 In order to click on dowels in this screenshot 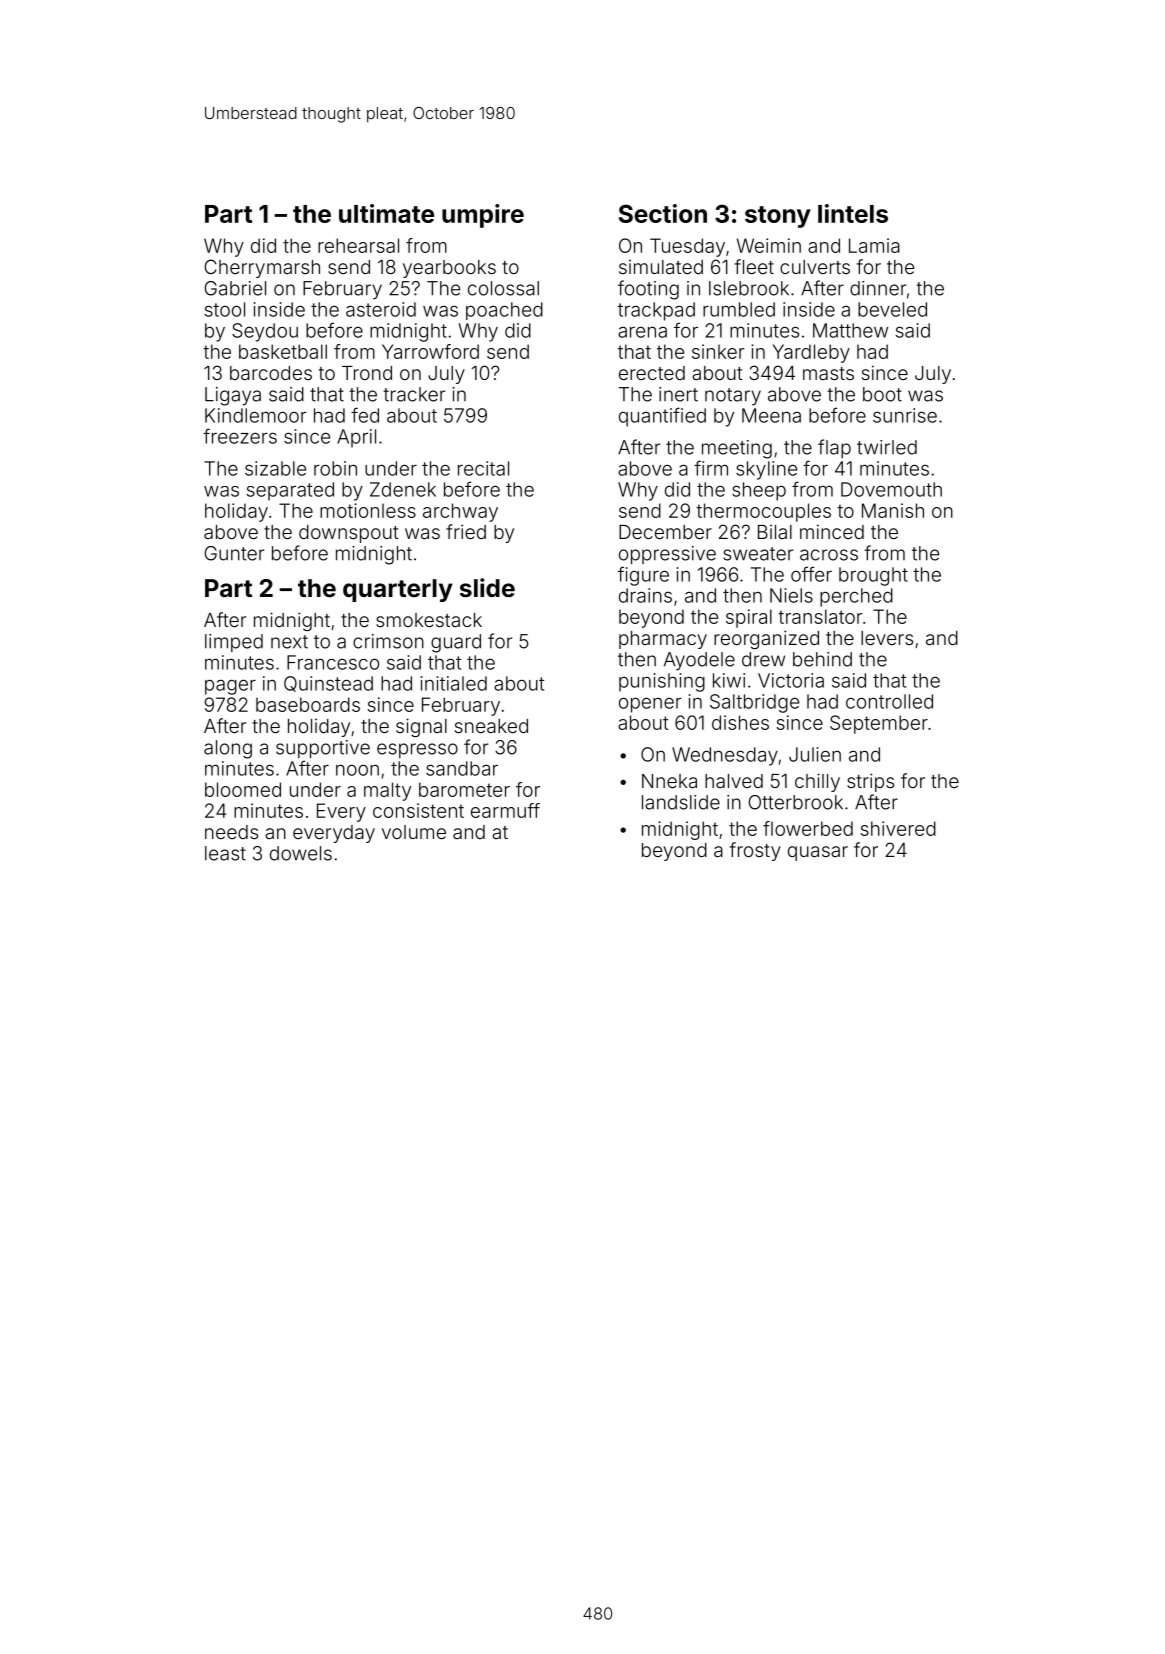, I will do `click(301, 853)`.
